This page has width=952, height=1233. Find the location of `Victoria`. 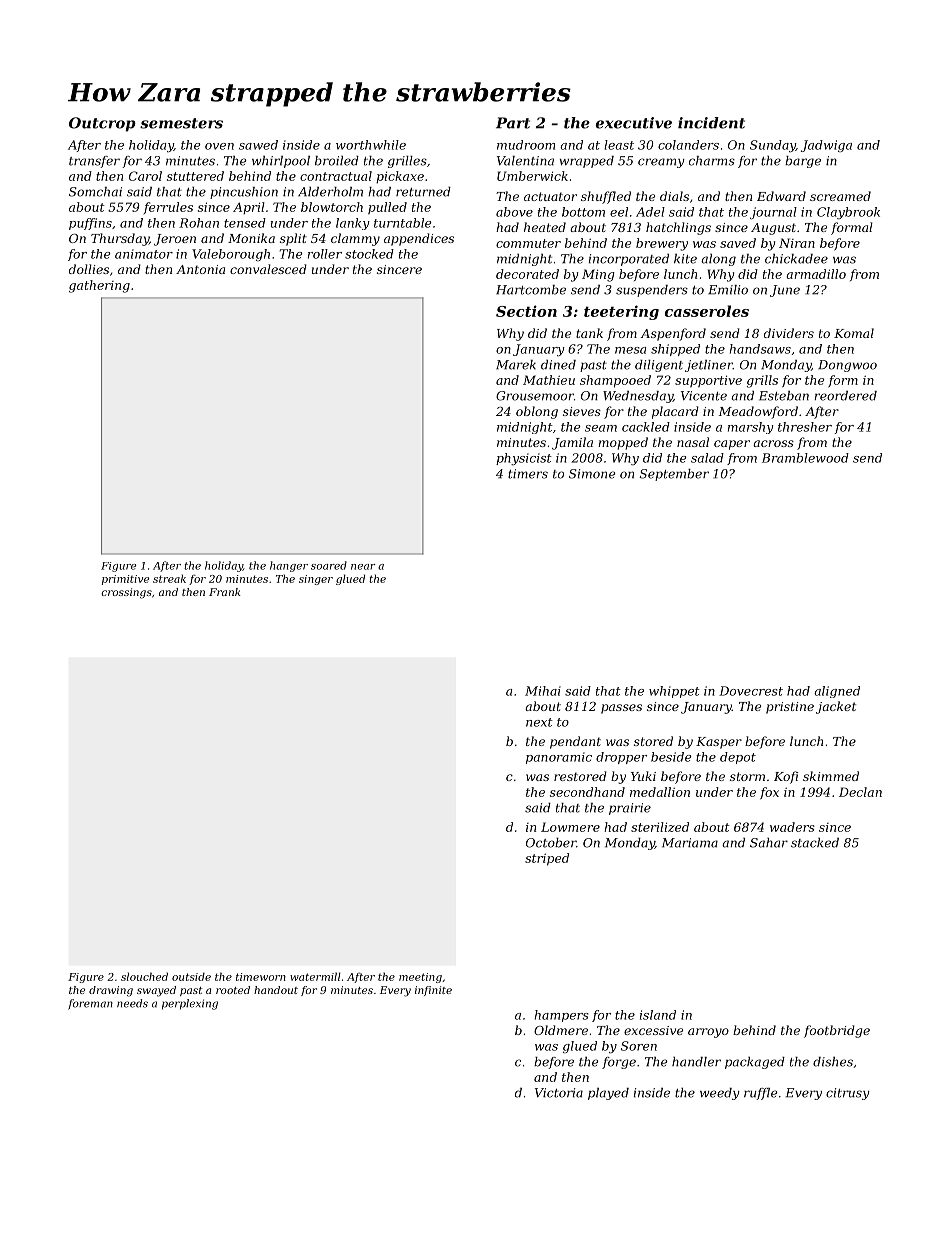

Victoria is located at coordinates (559, 1093).
